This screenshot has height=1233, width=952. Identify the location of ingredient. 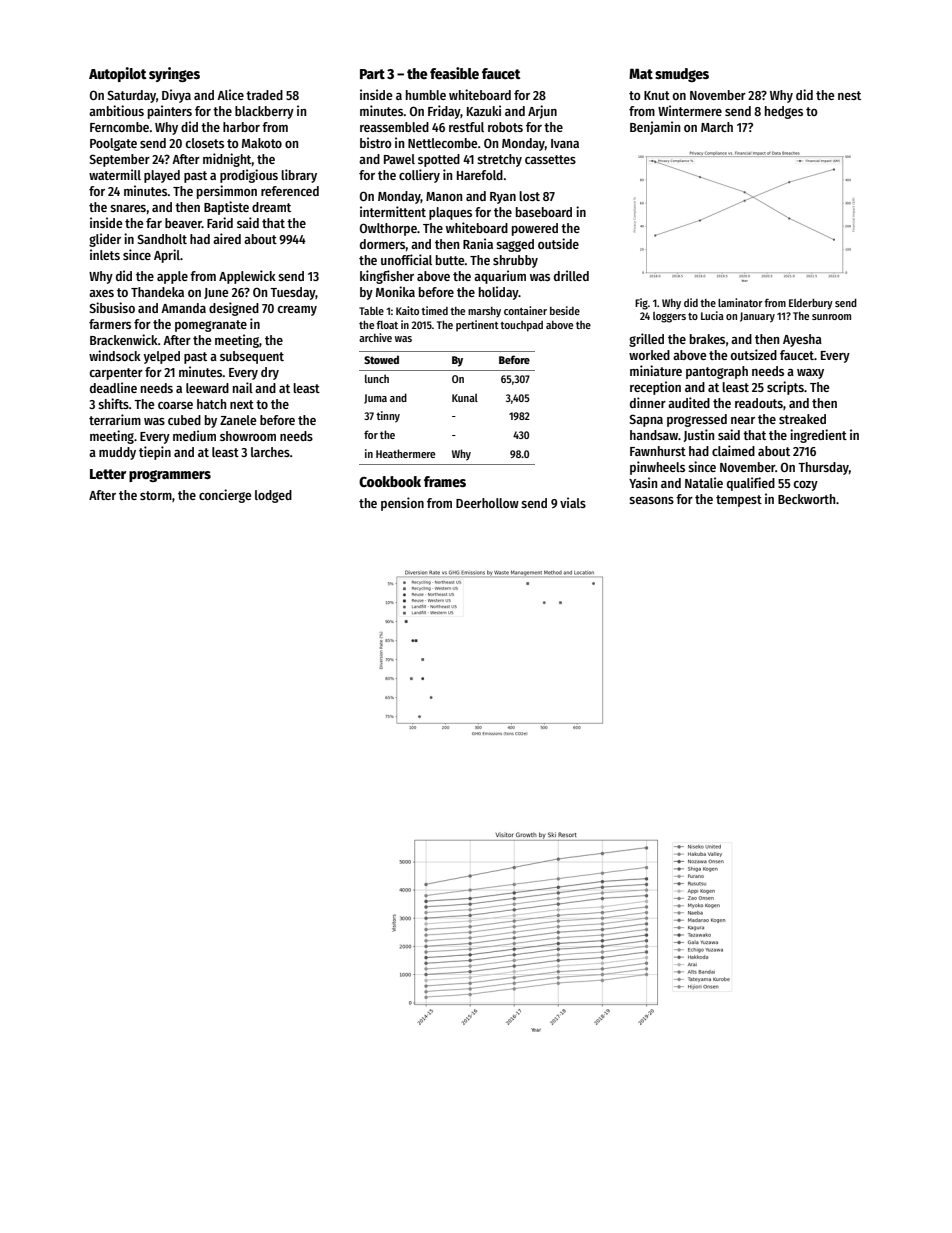
(818, 436).
